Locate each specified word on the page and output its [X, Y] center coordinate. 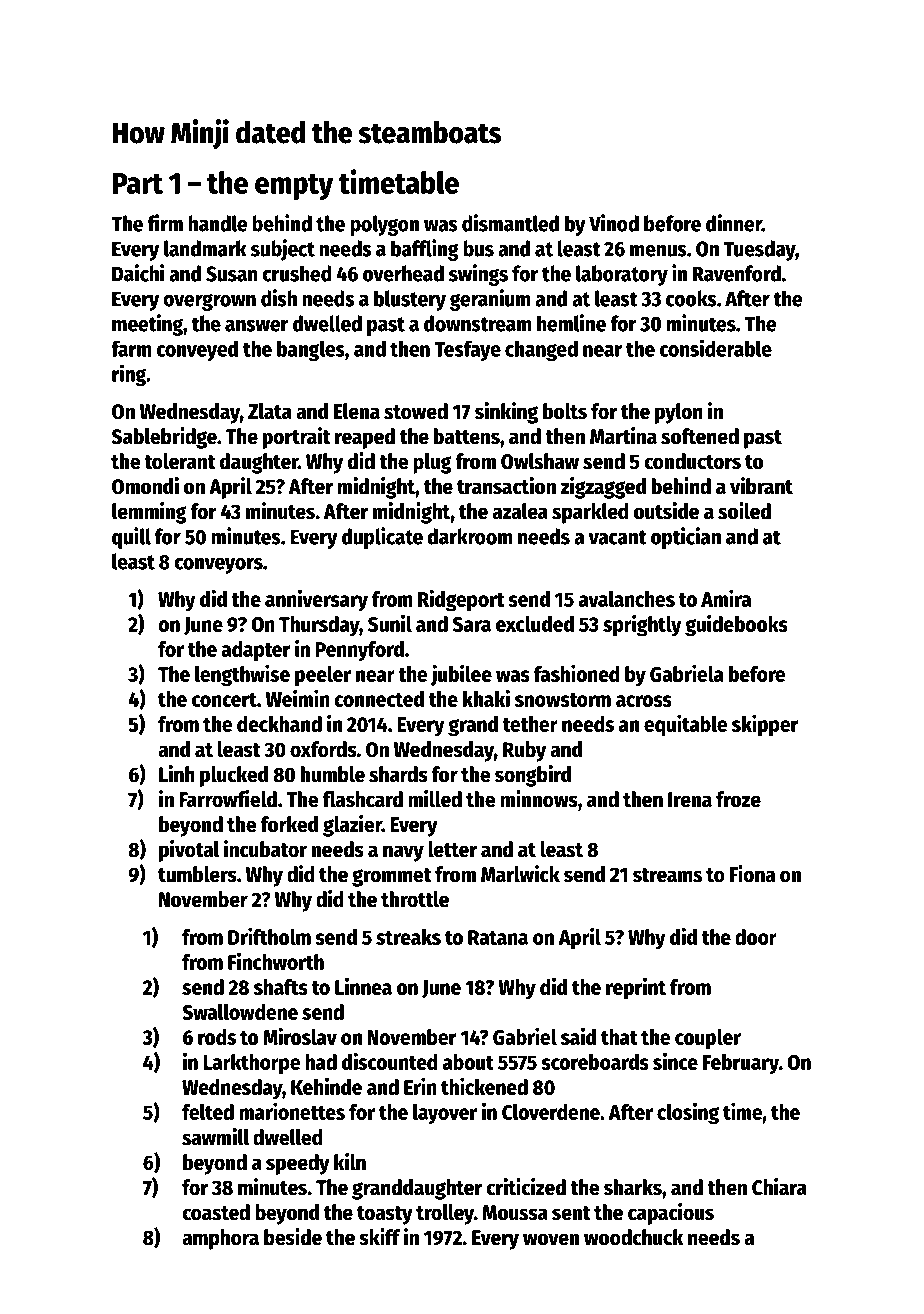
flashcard [363, 799]
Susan [232, 274]
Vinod [614, 223]
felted [208, 1112]
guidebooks [736, 625]
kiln [350, 1162]
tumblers [197, 874]
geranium [490, 300]
